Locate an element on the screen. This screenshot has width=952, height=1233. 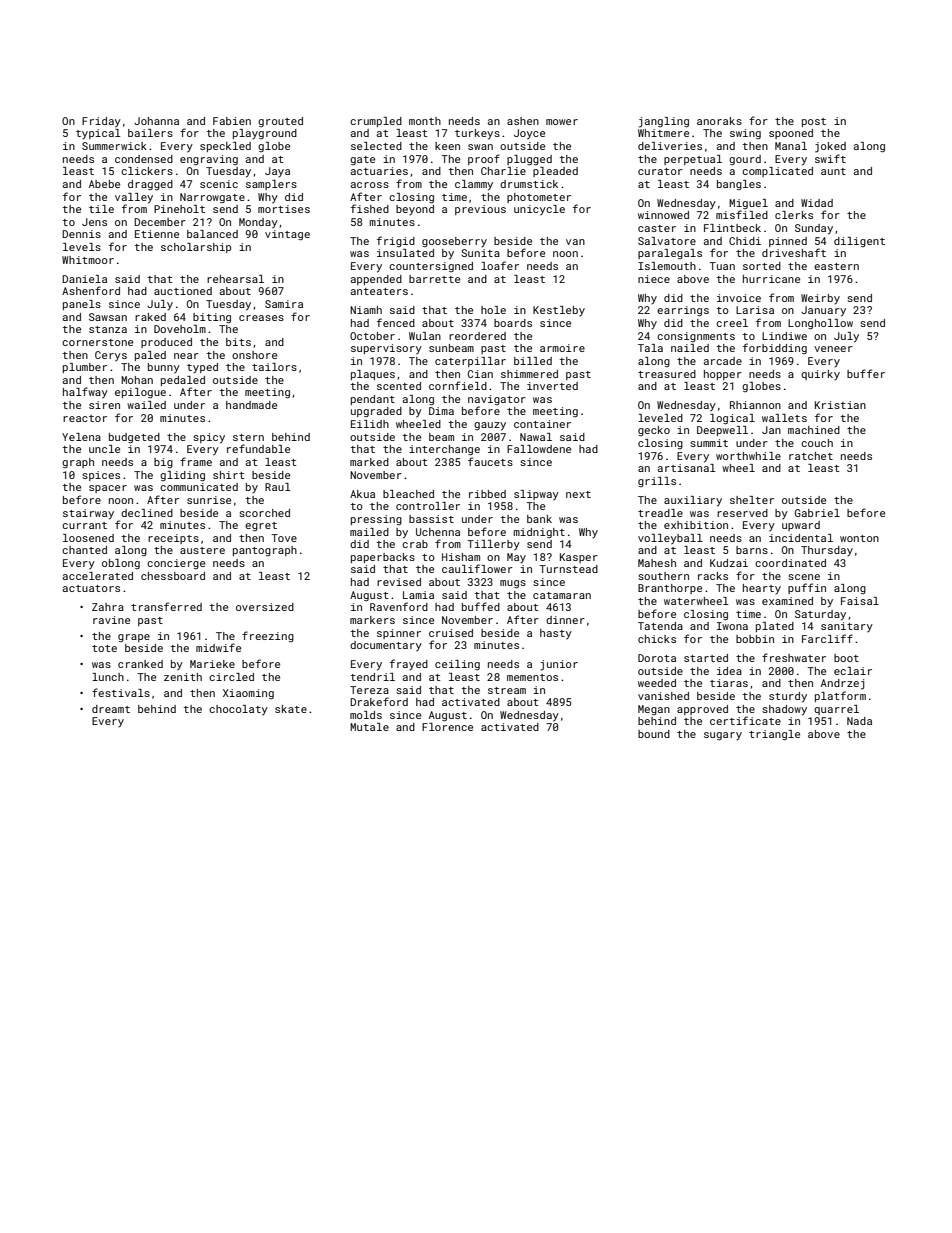
keen is located at coordinates (447, 146).
